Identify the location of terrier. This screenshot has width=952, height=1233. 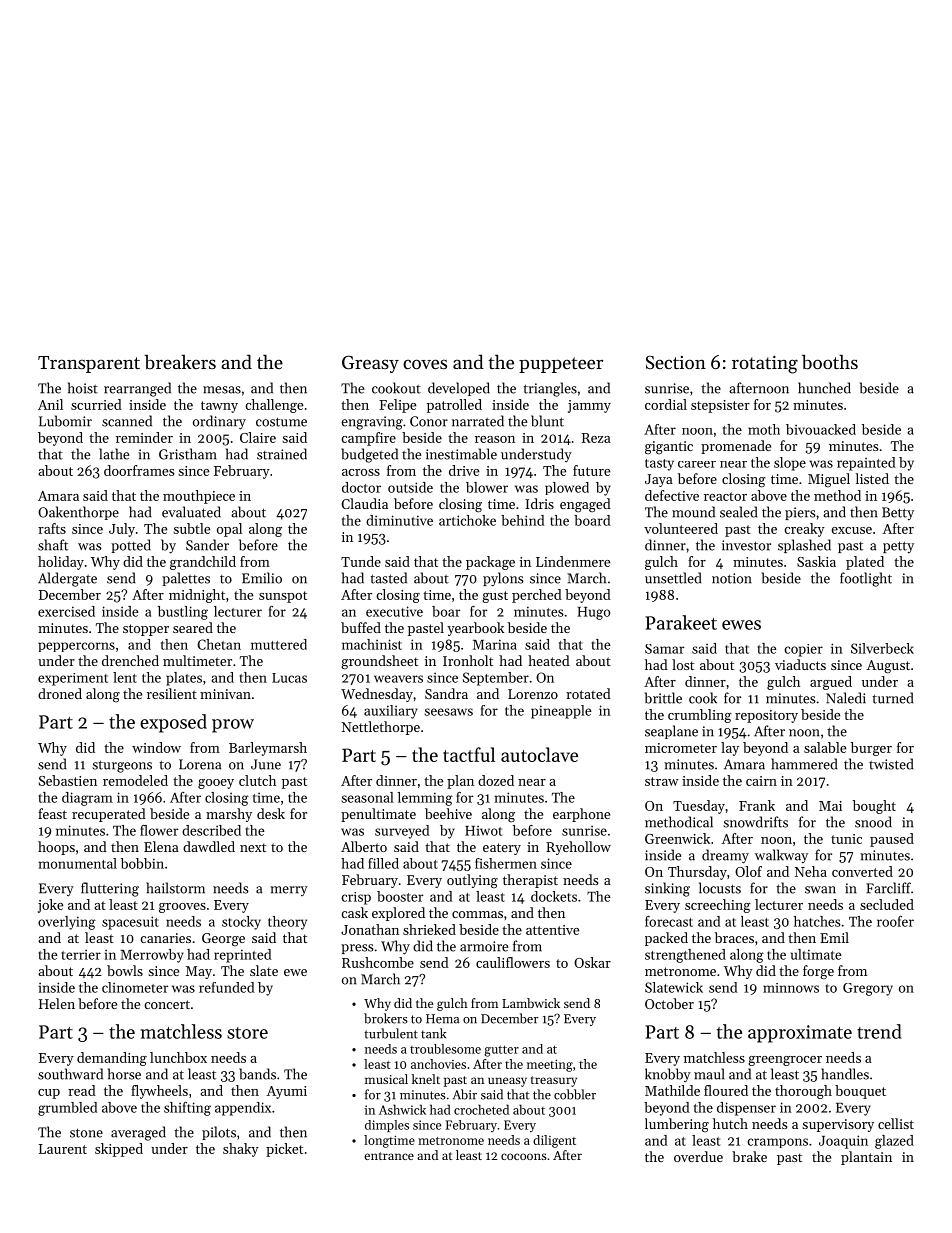
(81, 954).
